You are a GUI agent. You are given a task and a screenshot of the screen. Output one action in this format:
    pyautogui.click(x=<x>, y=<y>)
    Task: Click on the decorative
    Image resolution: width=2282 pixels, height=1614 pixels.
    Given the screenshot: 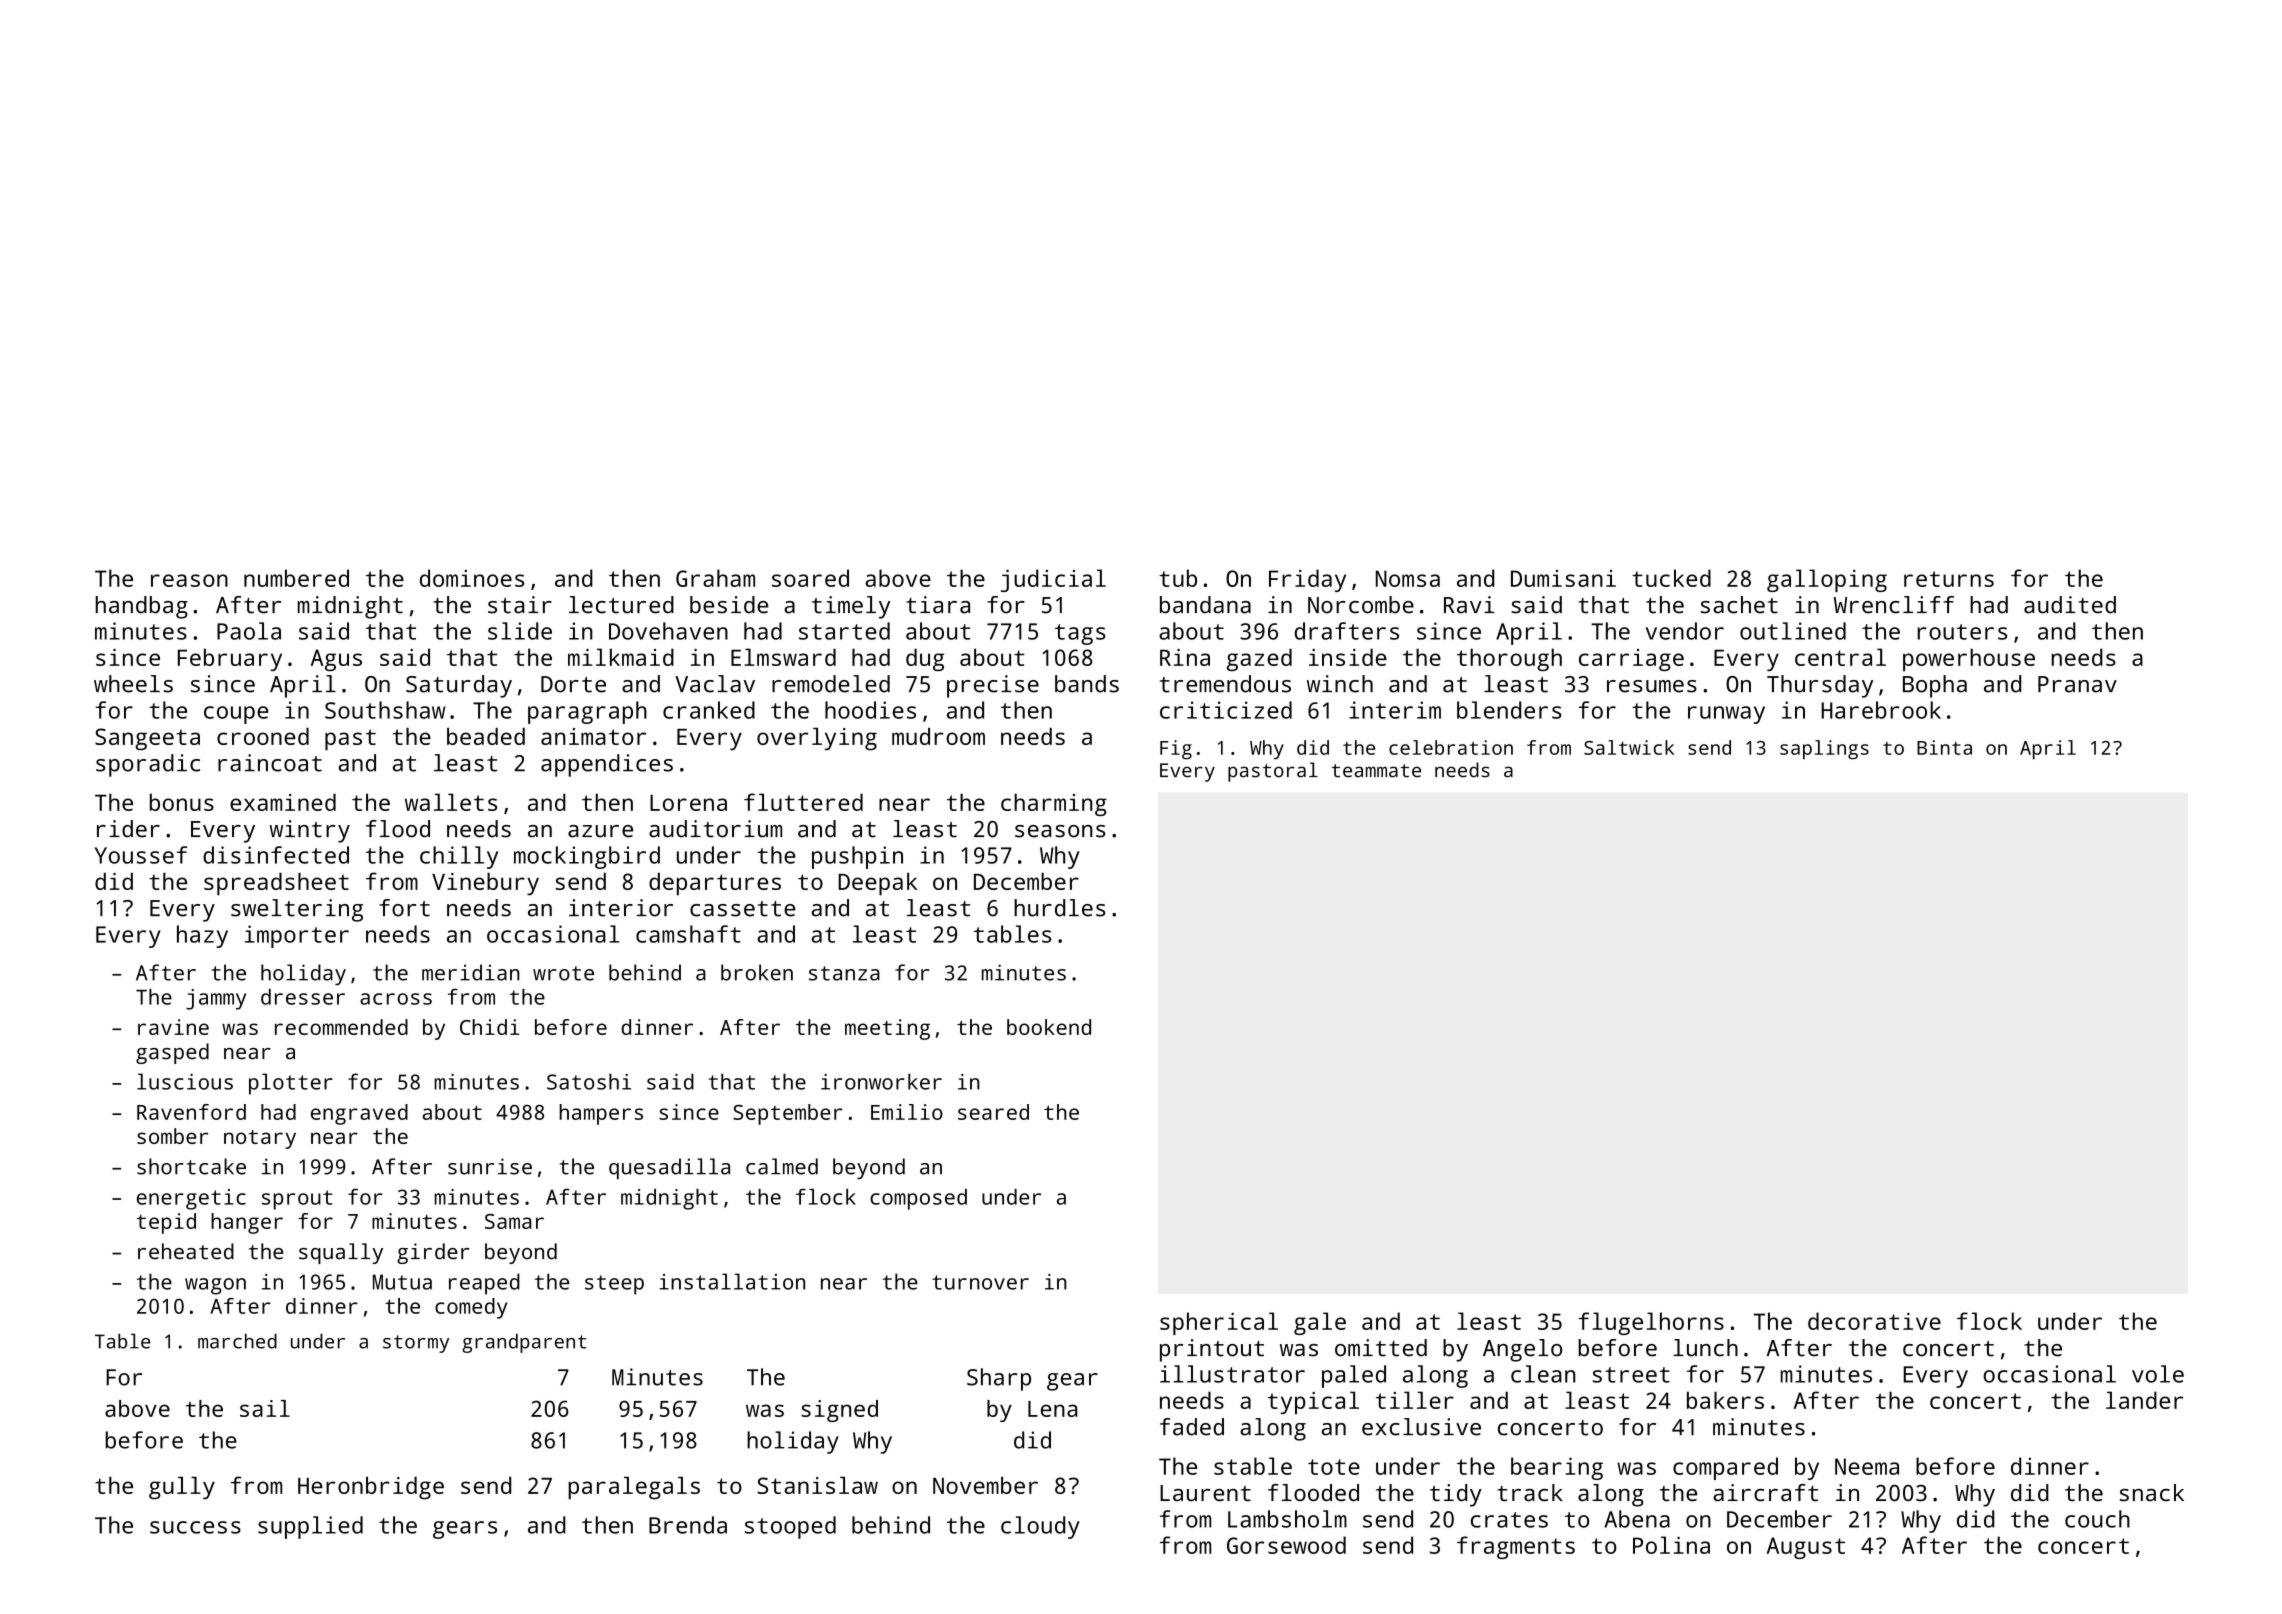 What is the action you would take?
    pyautogui.click(x=1874, y=1321)
